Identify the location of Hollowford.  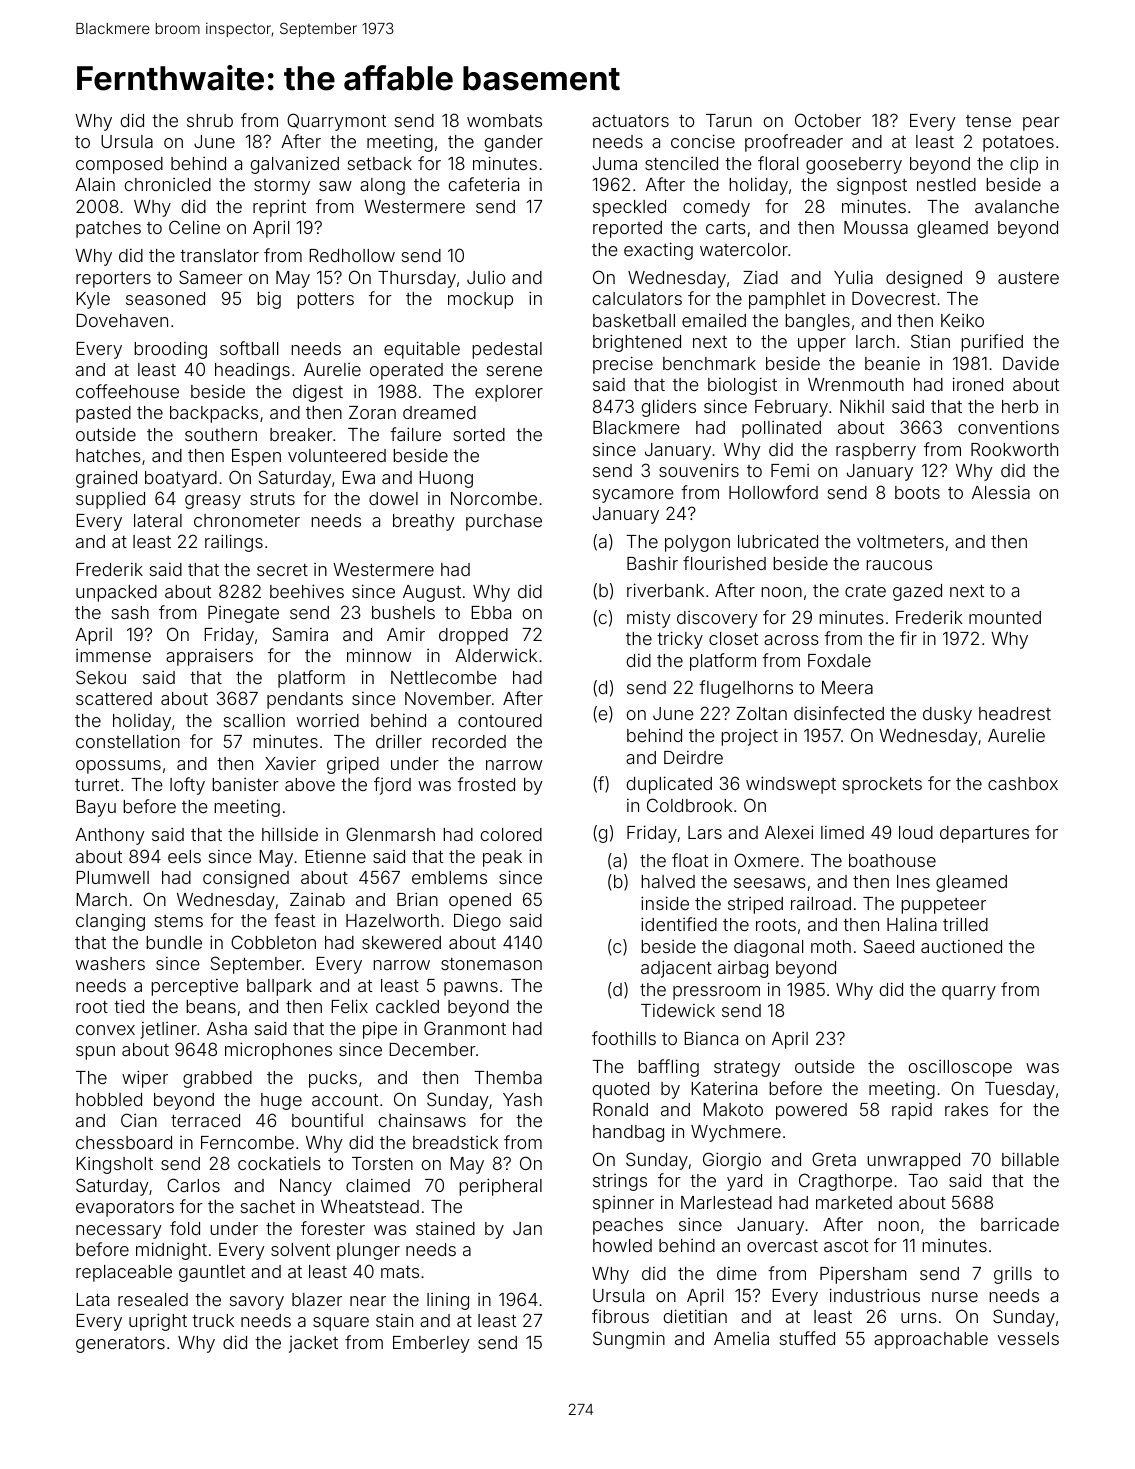
(773, 492).
